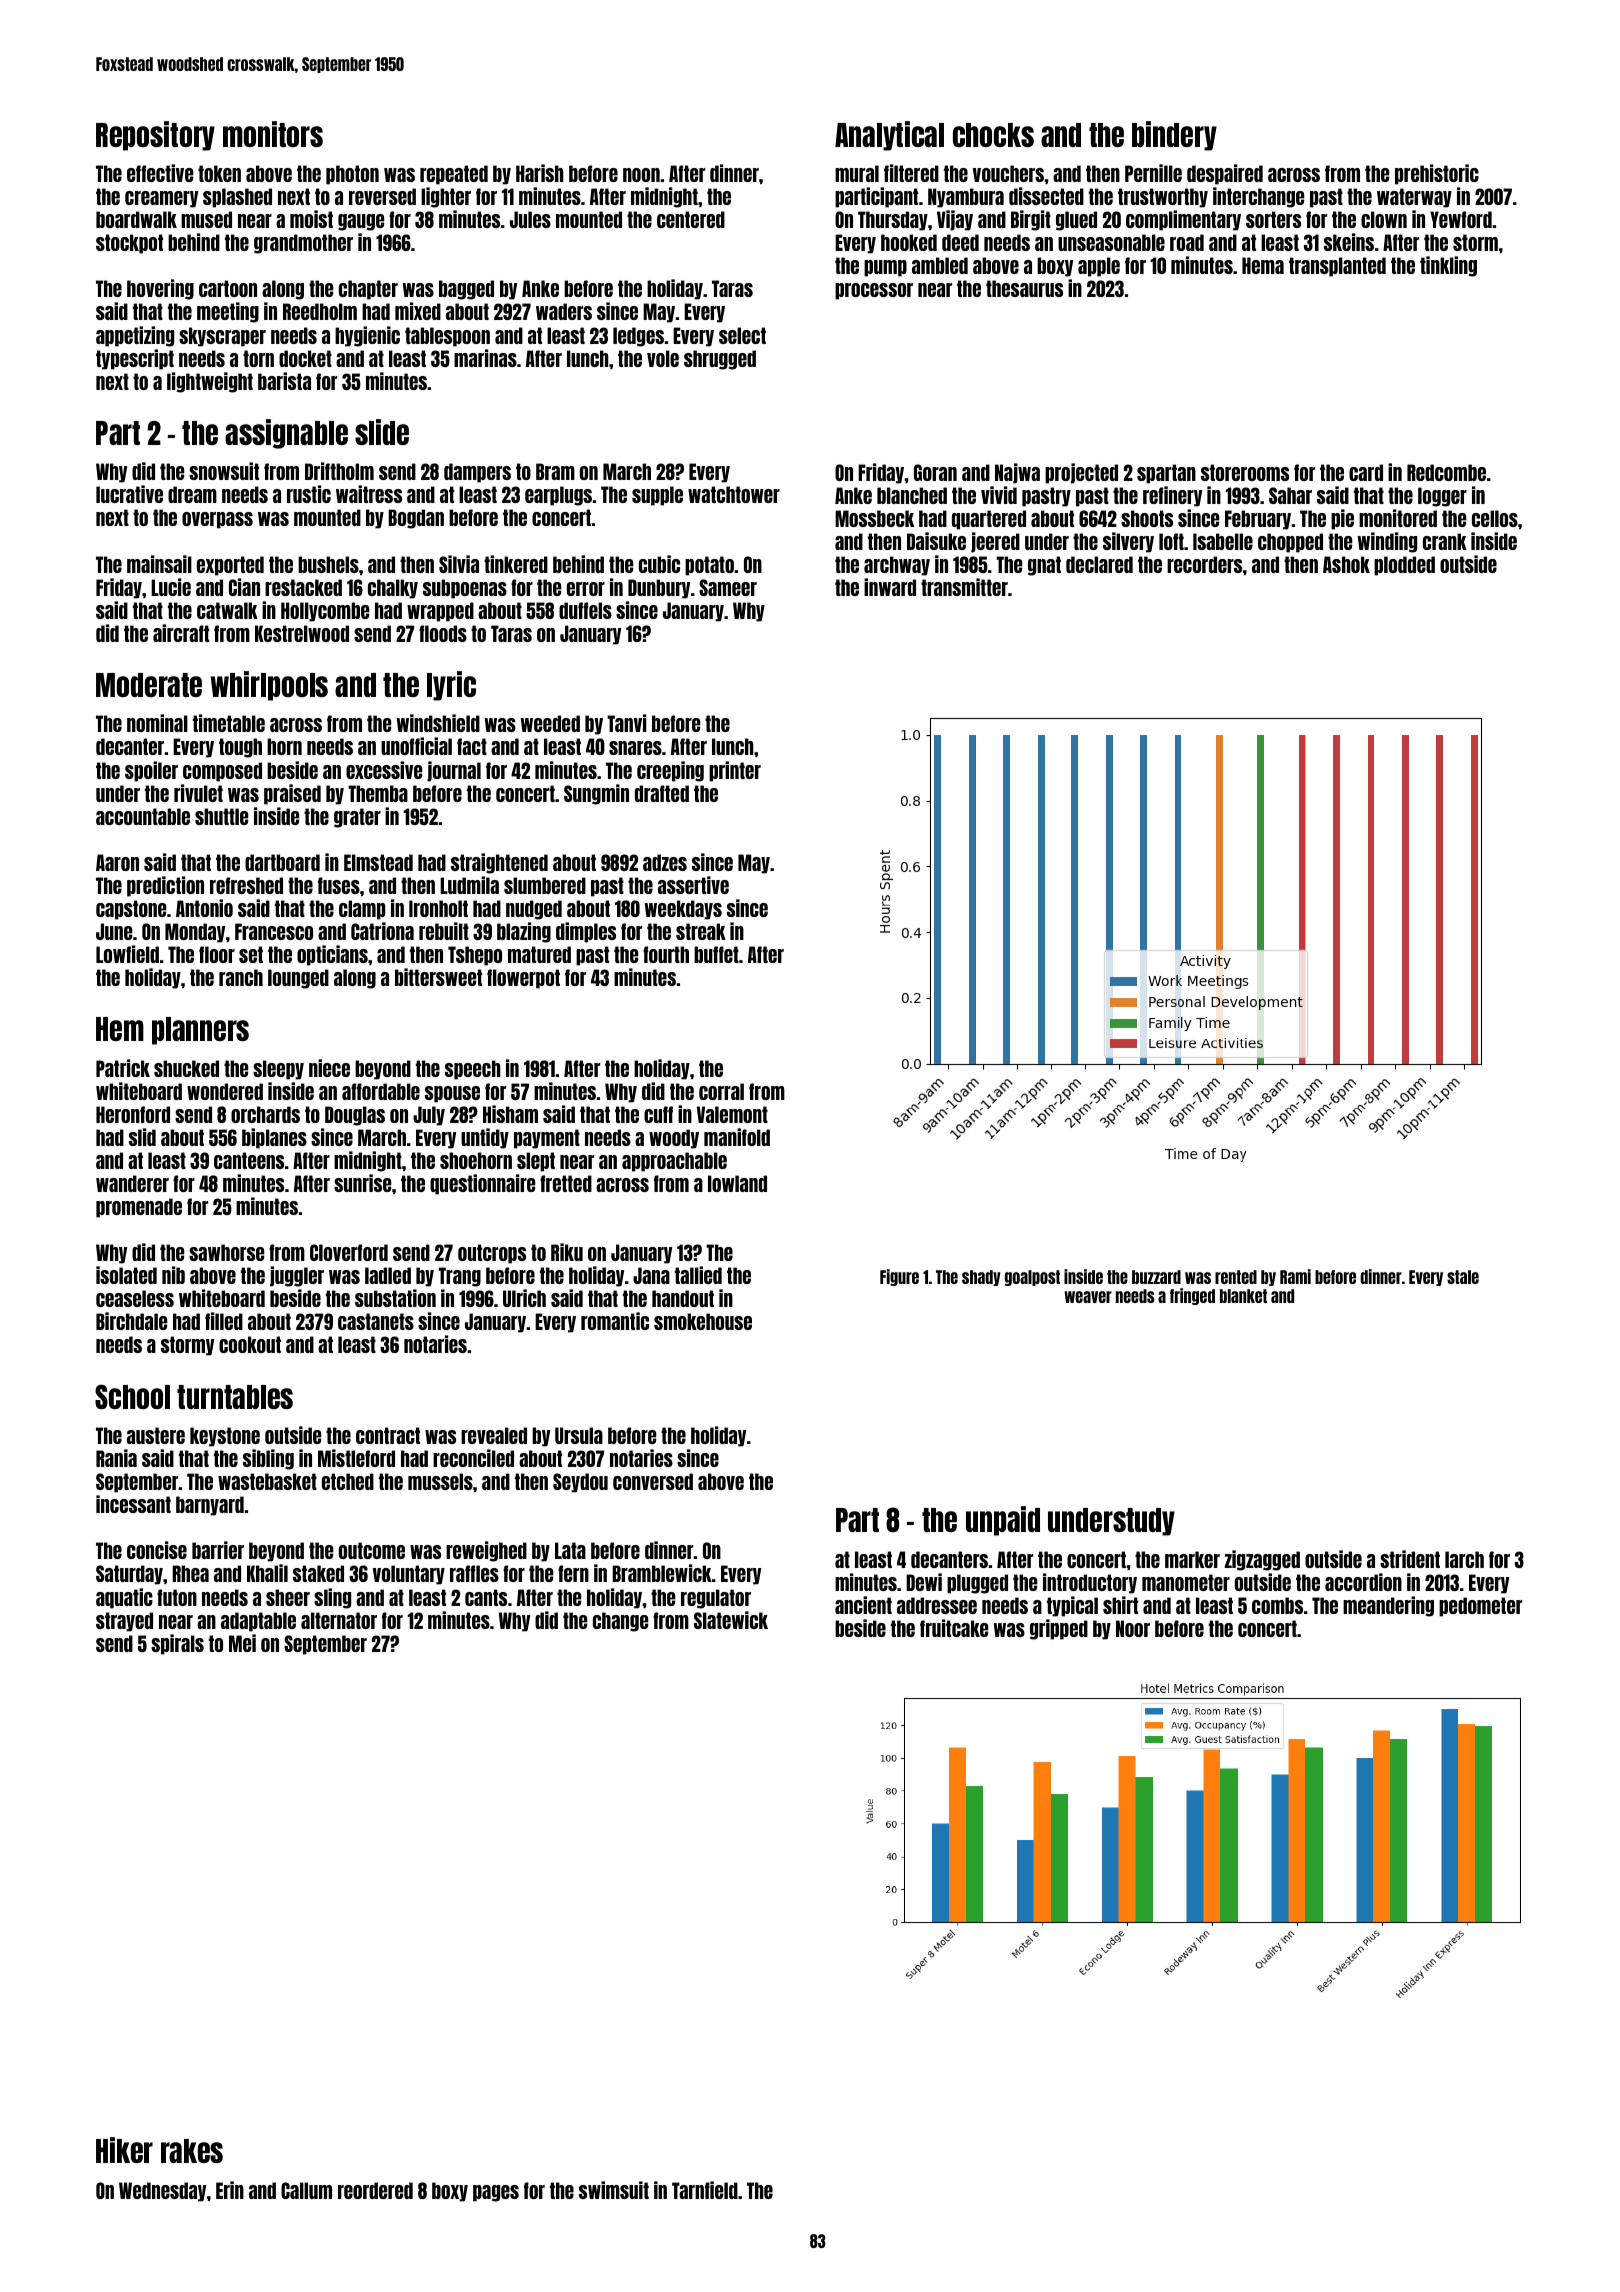 The width and height of the image is (1620, 2292). Describe the element at coordinates (192, 2151) in the image. I see `rakes` at that location.
